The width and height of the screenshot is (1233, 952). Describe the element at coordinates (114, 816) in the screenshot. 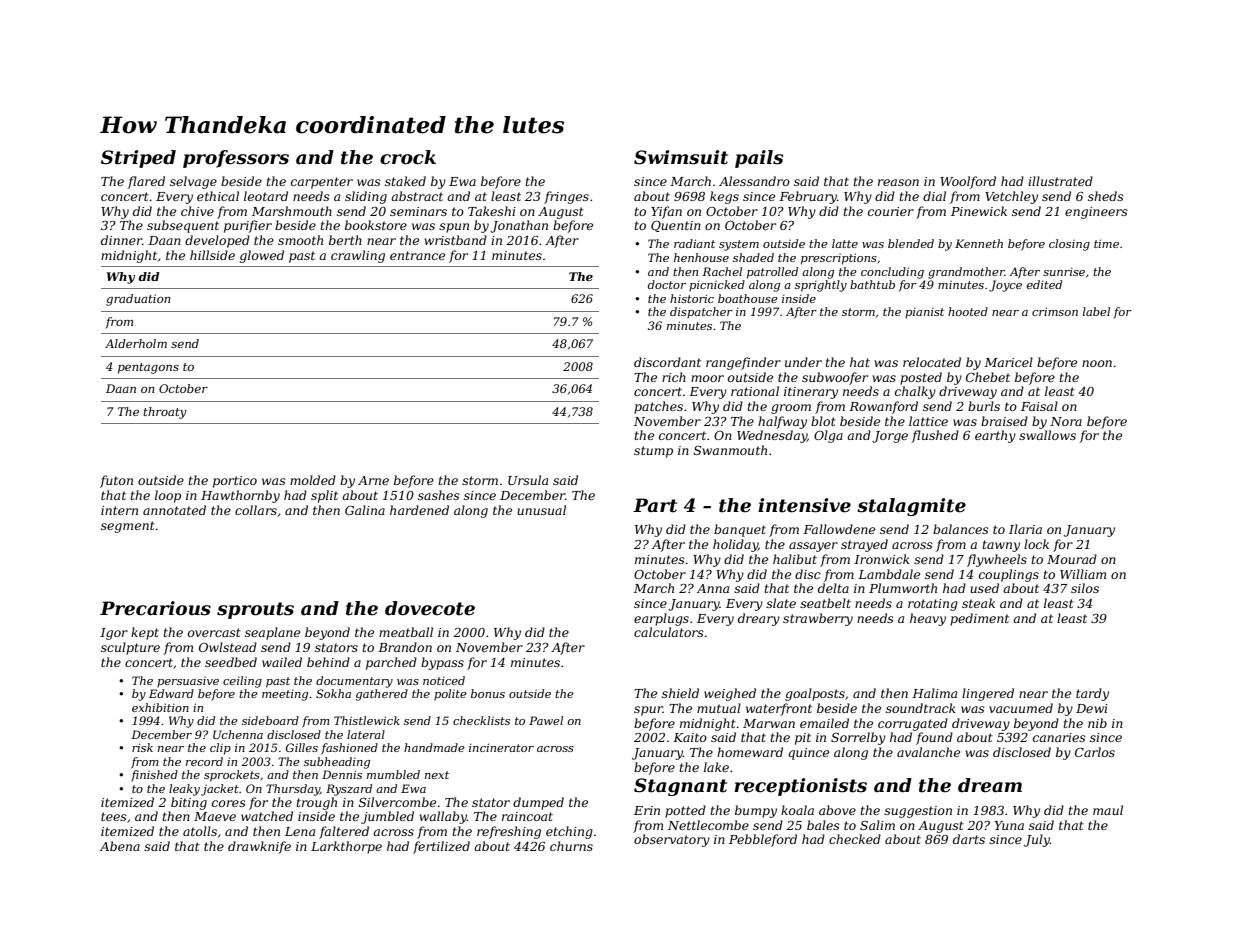

I see `tees` at that location.
